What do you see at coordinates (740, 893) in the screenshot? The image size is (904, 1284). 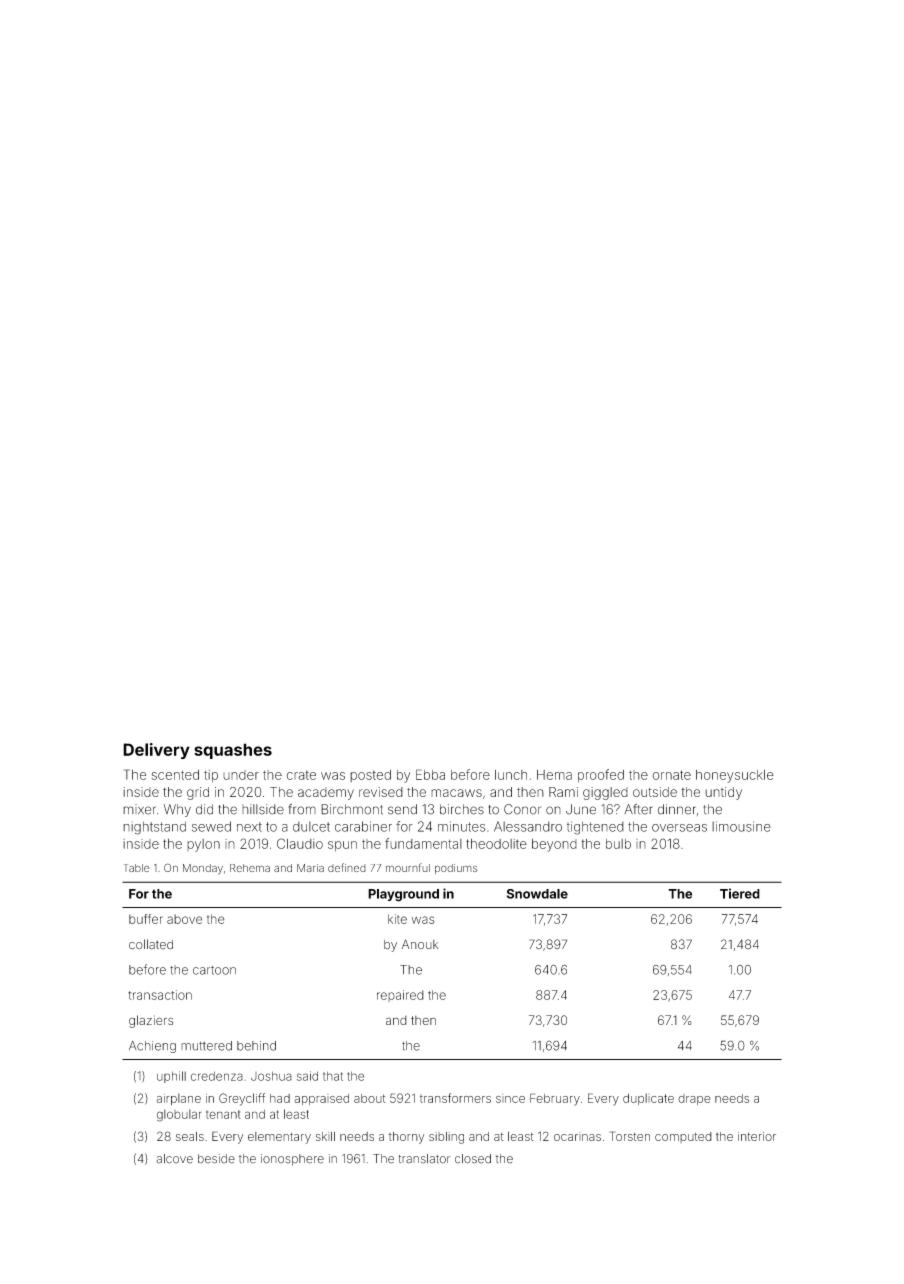 I see `Tiered` at bounding box center [740, 893].
